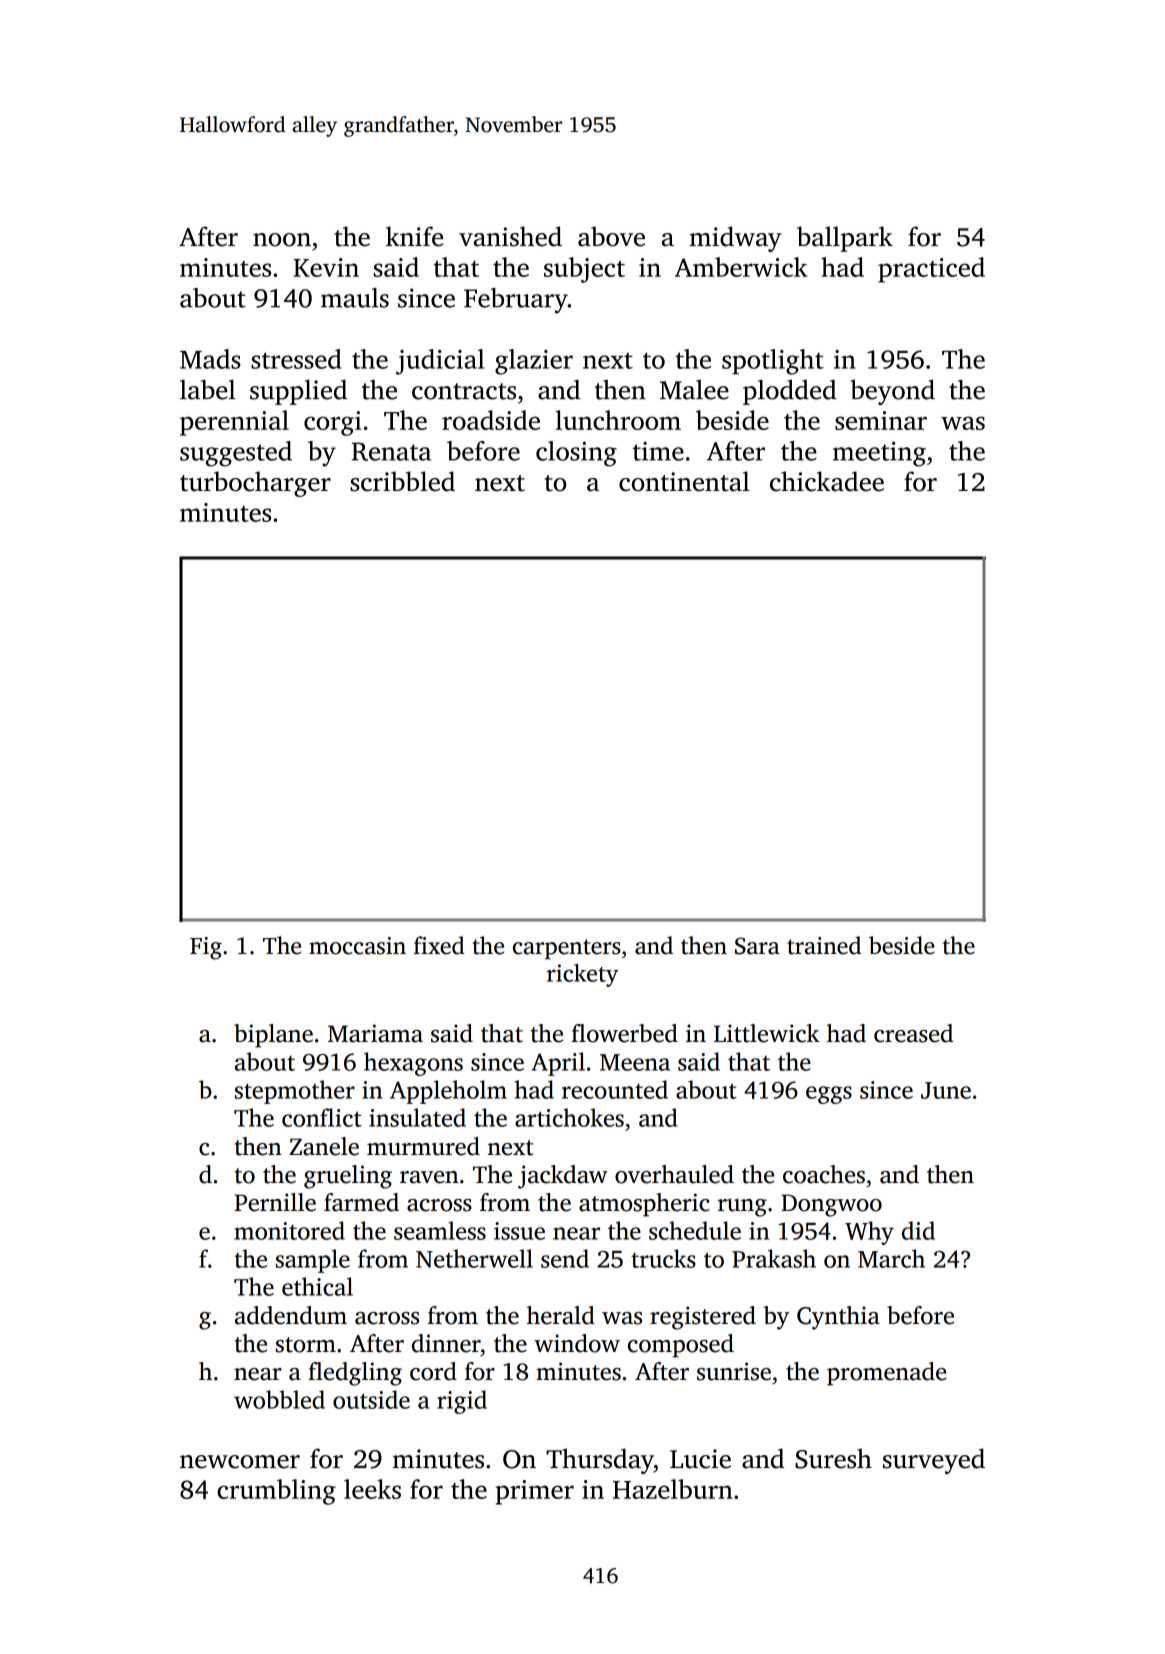 The image size is (1165, 1654). I want to click on stepmother, so click(295, 1092).
